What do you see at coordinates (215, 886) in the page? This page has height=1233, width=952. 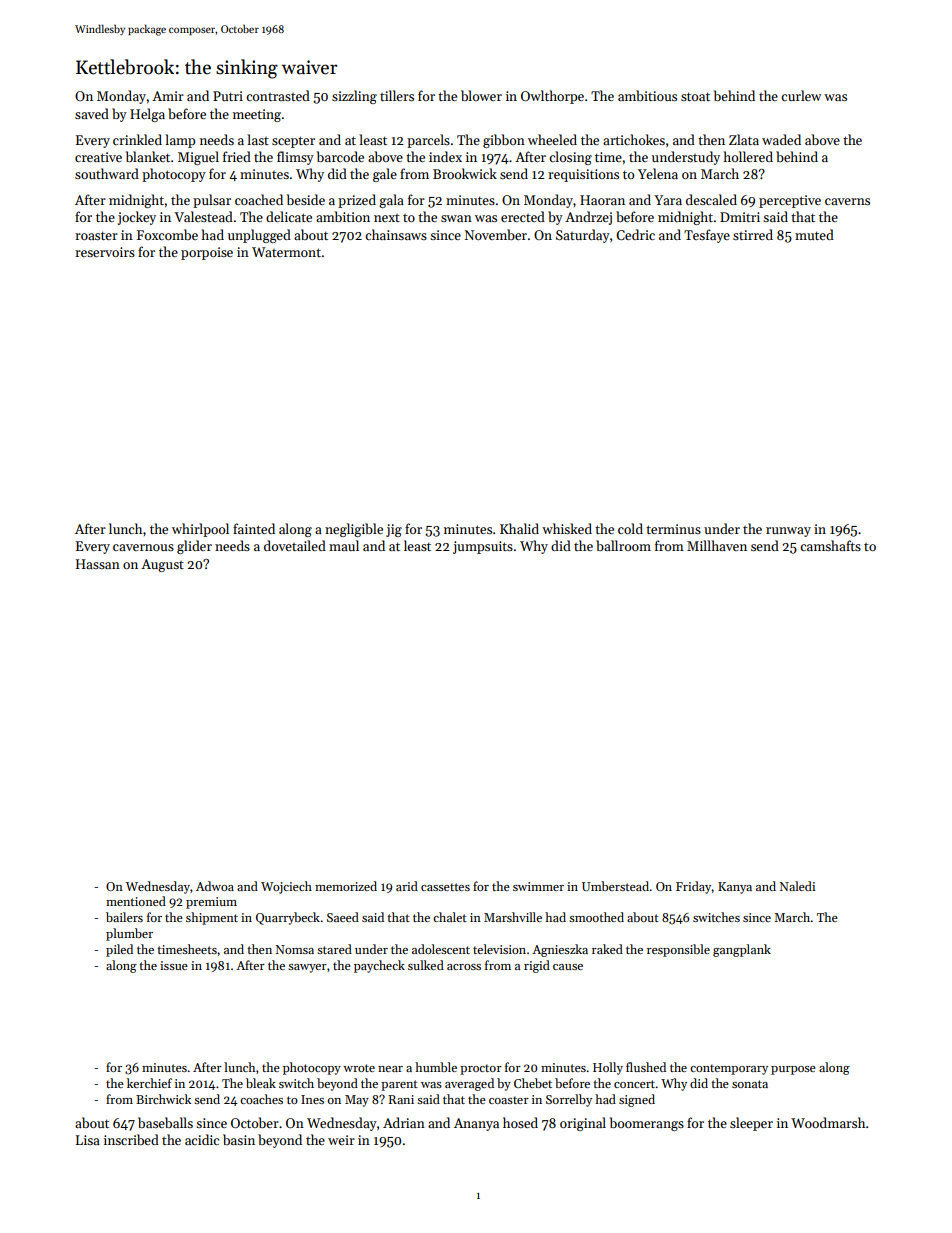 I see `Adwoa` at bounding box center [215, 886].
